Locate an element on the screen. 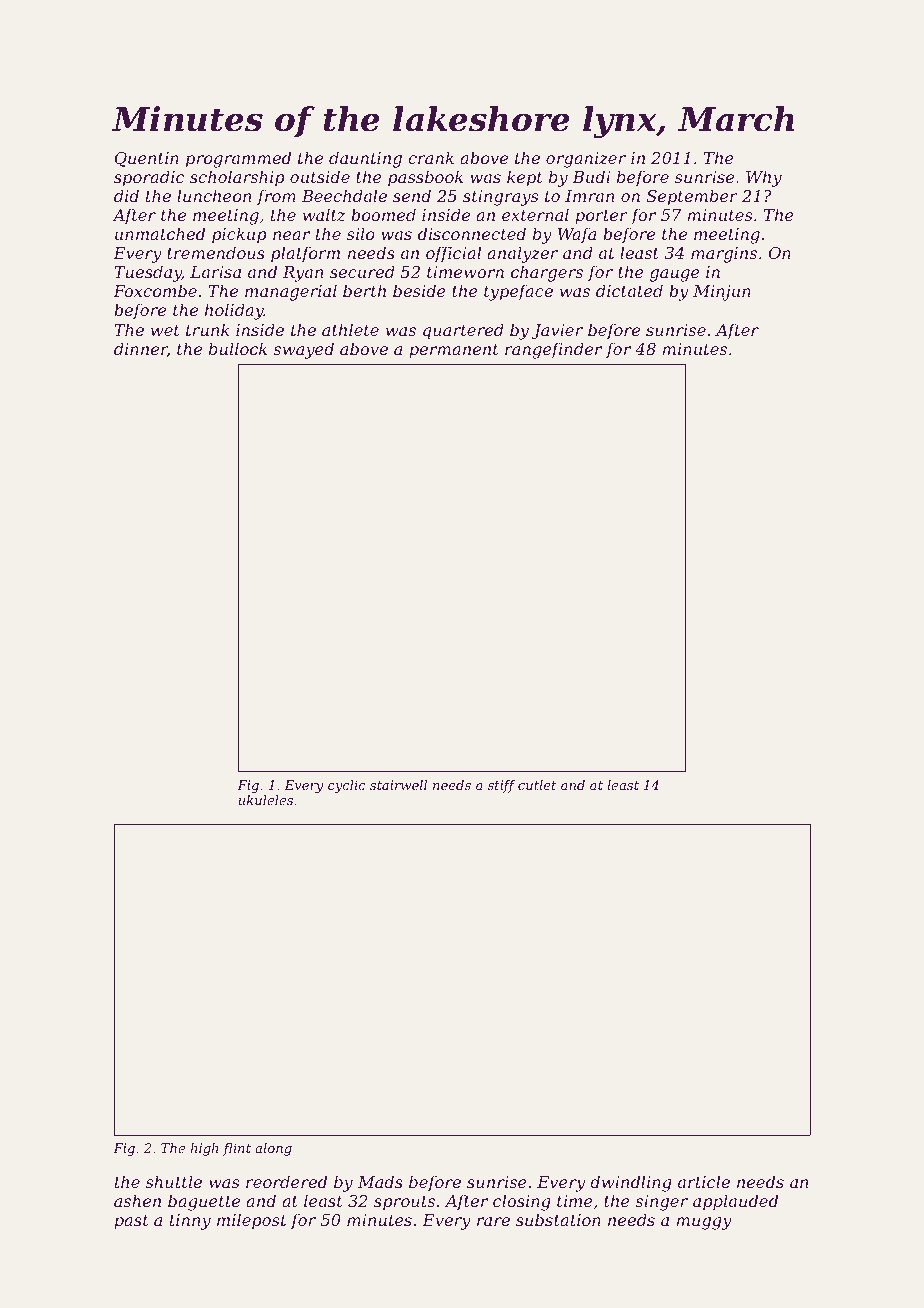 Image resolution: width=924 pixels, height=1308 pixels. stiff is located at coordinates (502, 786).
